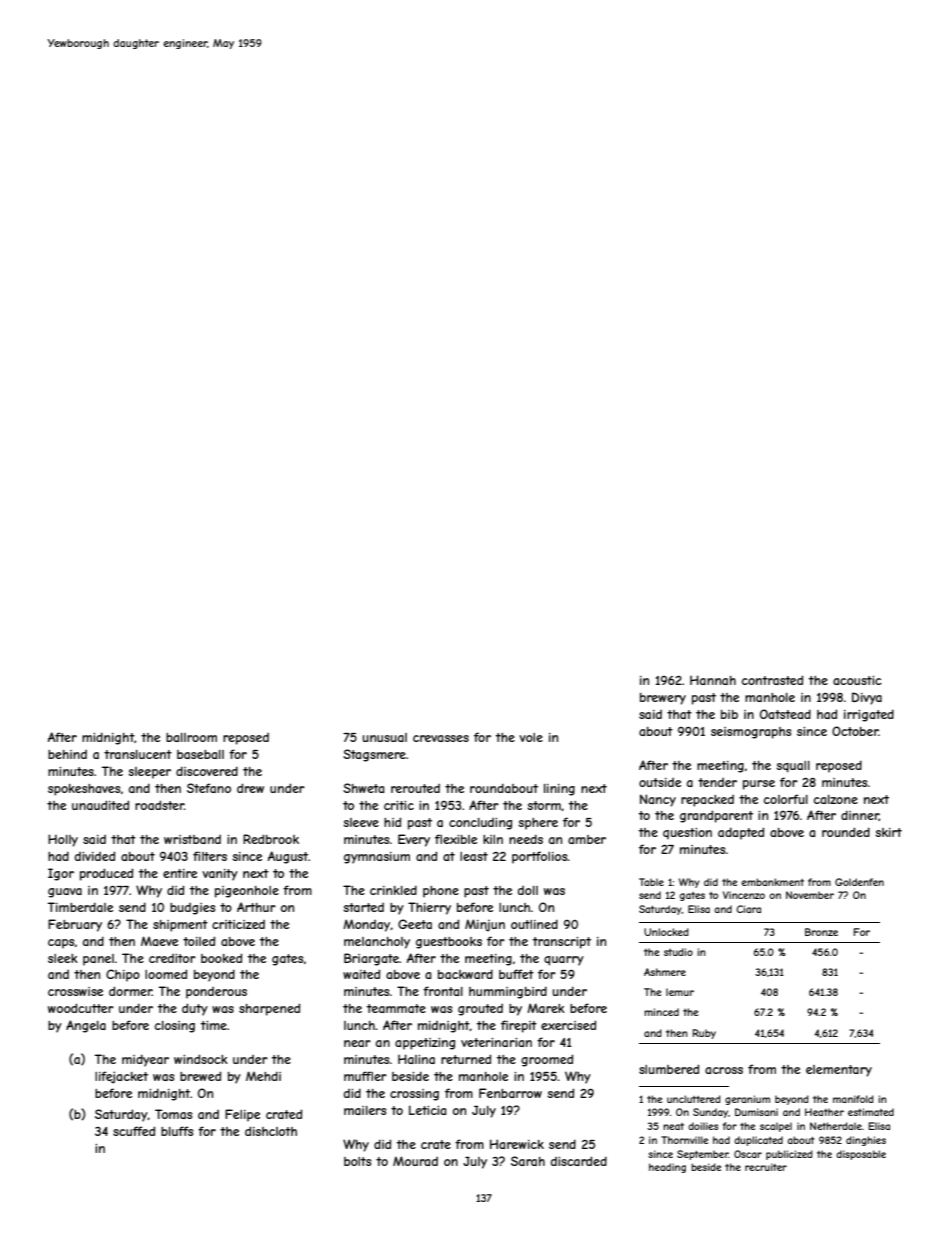  Describe the element at coordinates (772, 680) in the image. I see `contrasted` at that location.
